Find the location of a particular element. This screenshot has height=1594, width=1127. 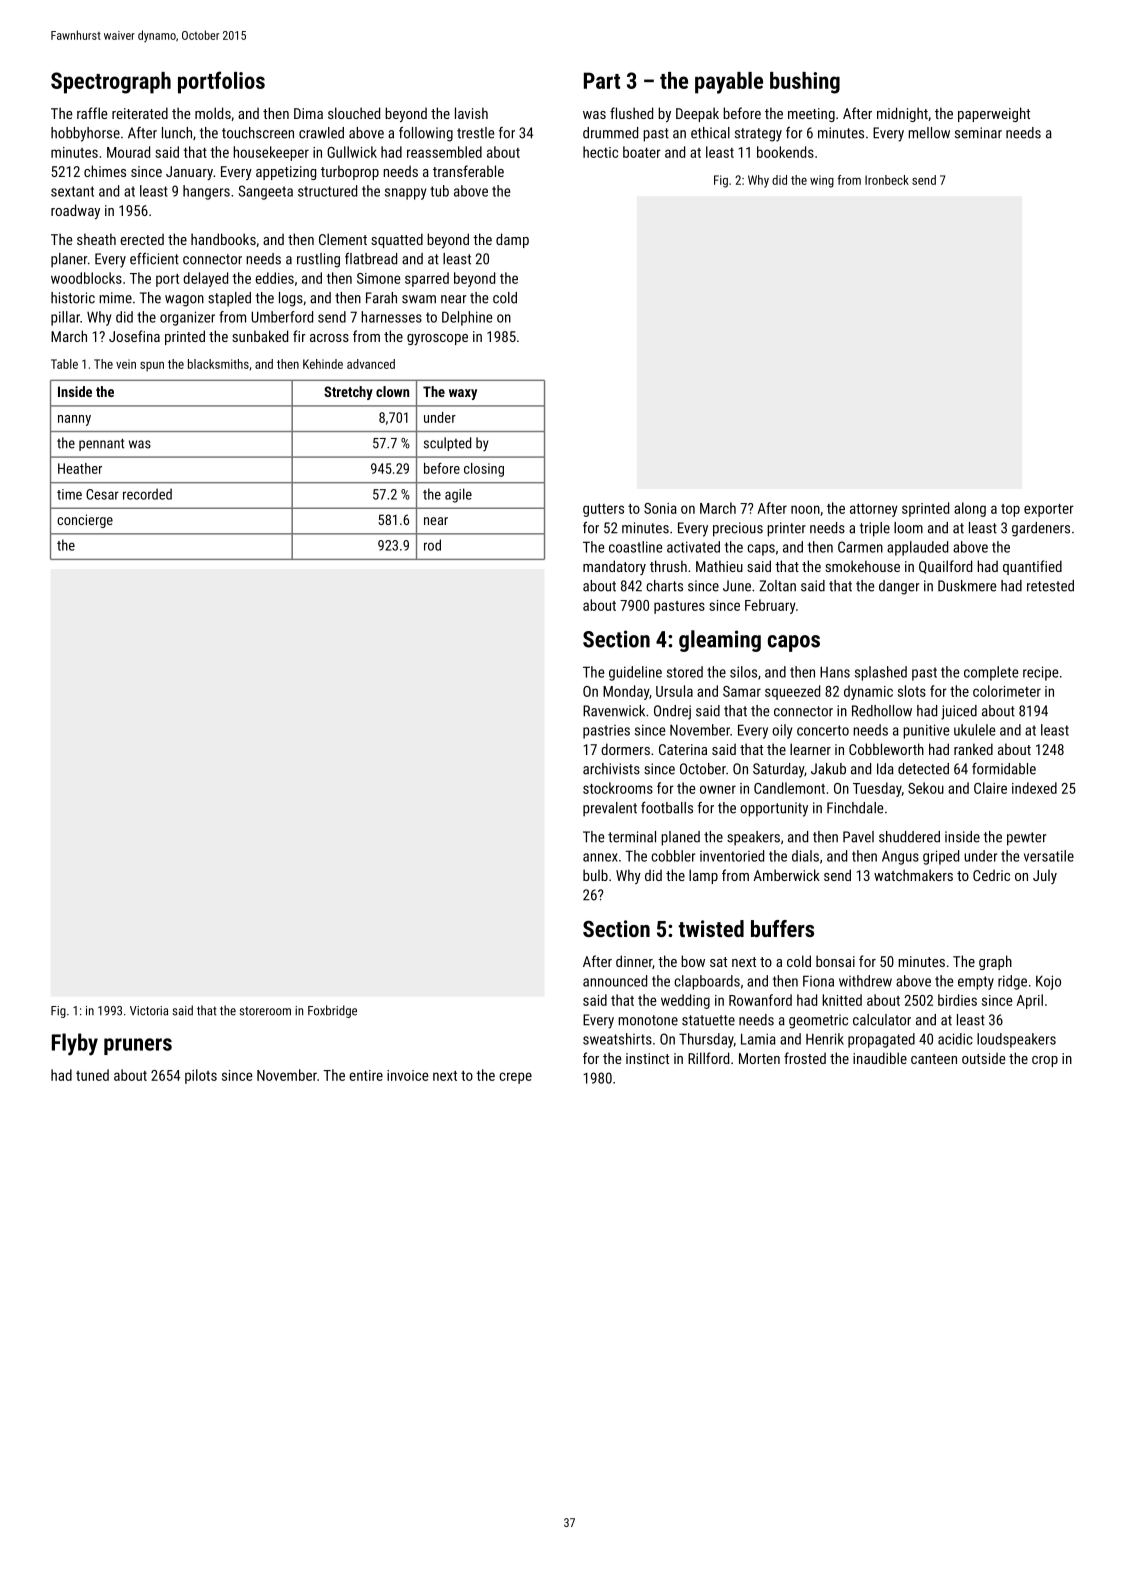

Cesar is located at coordinates (102, 494).
